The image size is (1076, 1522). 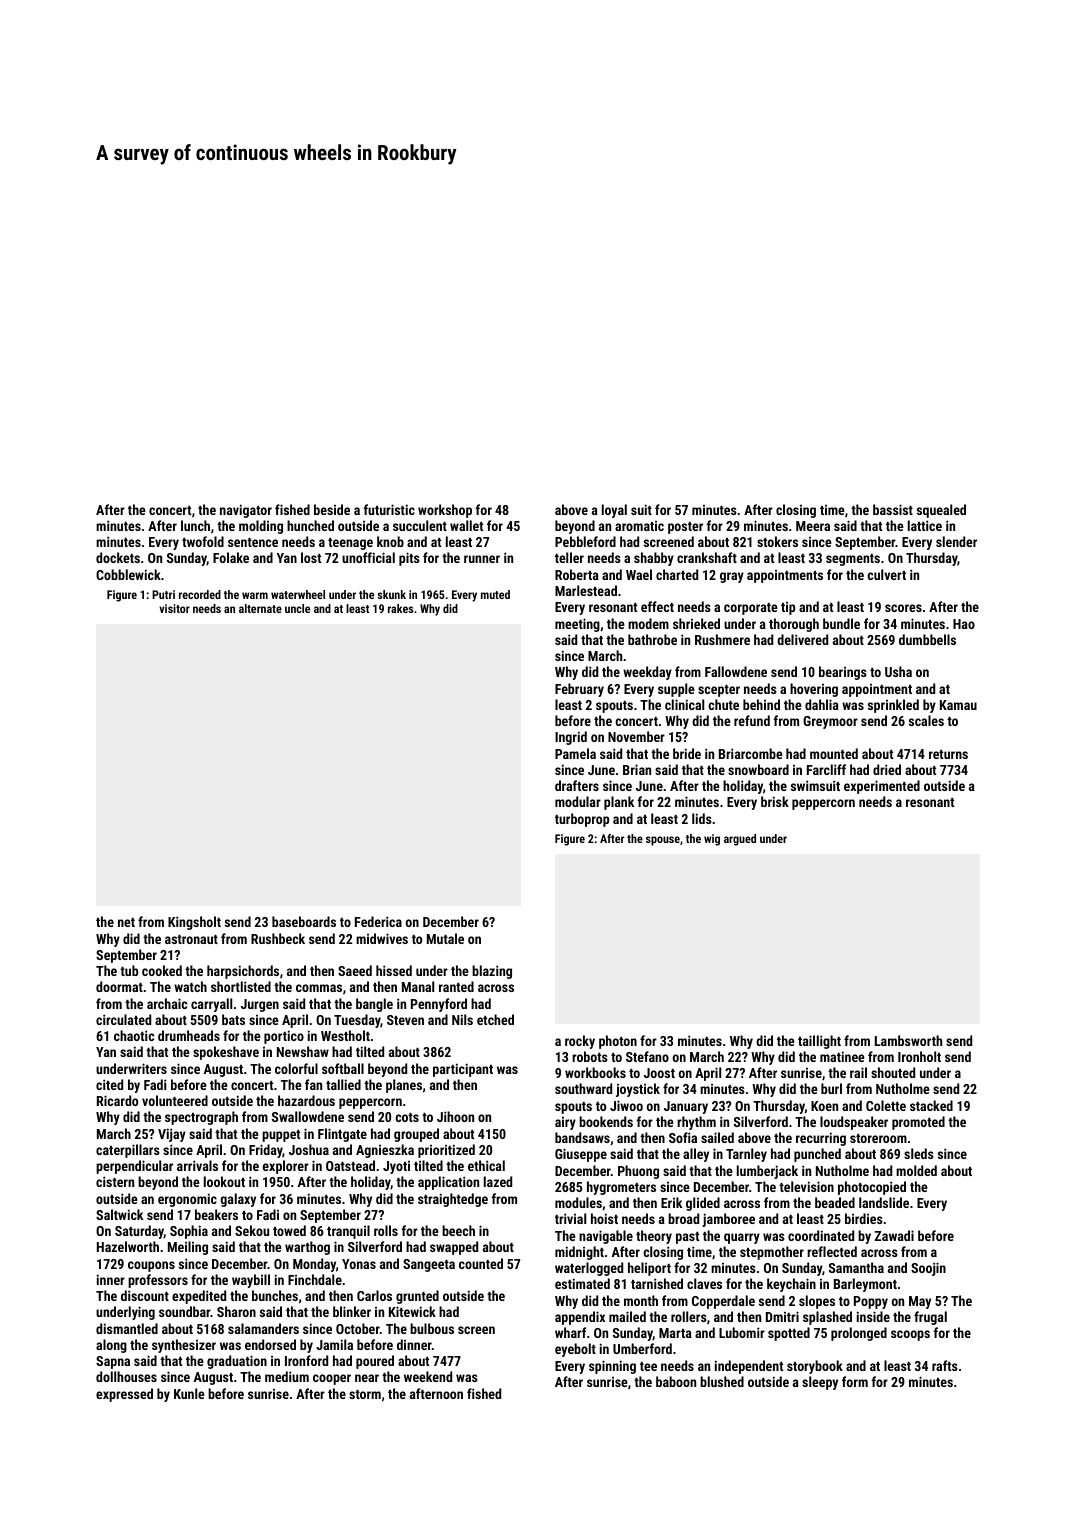 I want to click on blazing, so click(x=492, y=972).
